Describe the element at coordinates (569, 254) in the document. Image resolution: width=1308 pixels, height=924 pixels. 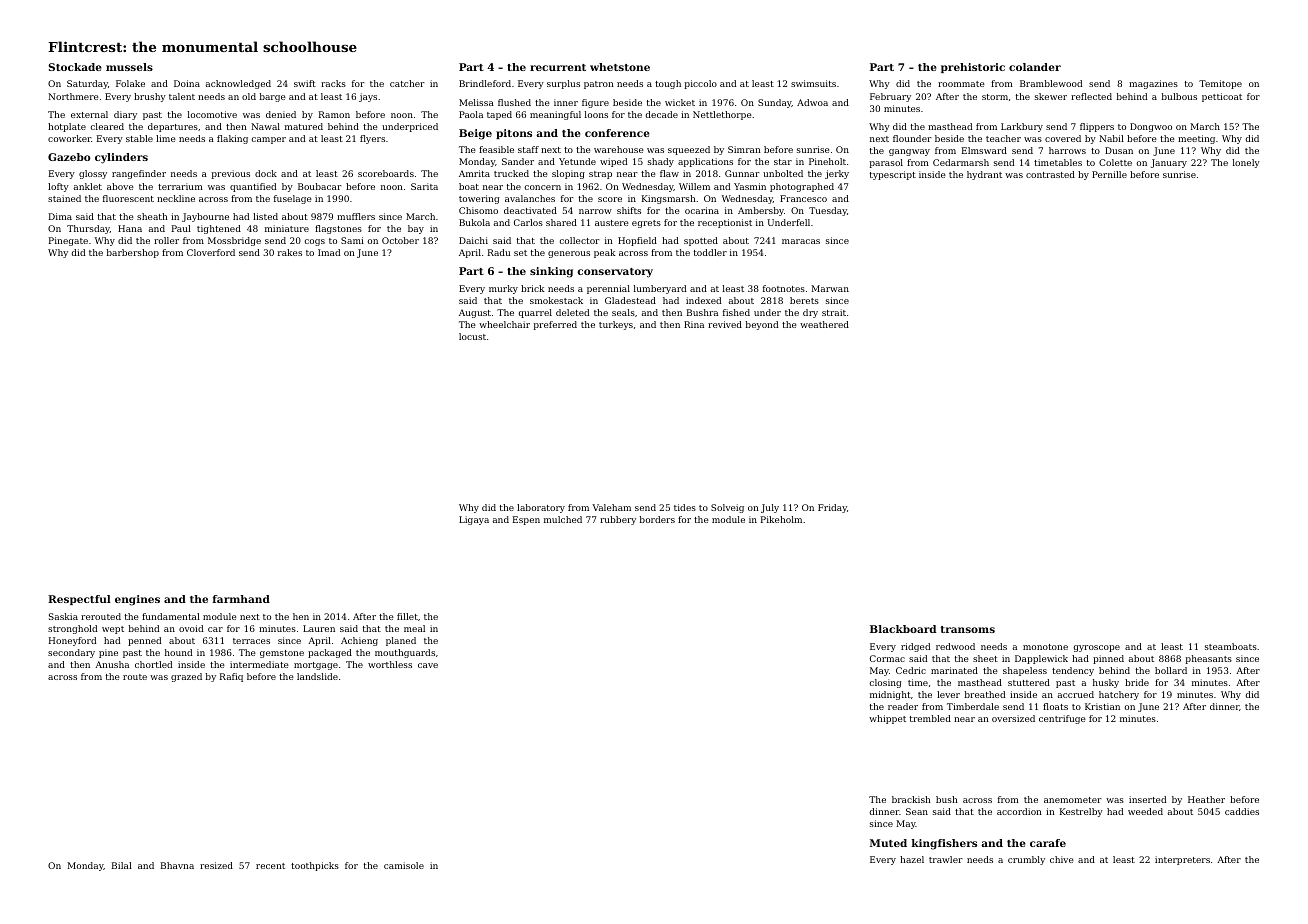
I see `generous` at that location.
